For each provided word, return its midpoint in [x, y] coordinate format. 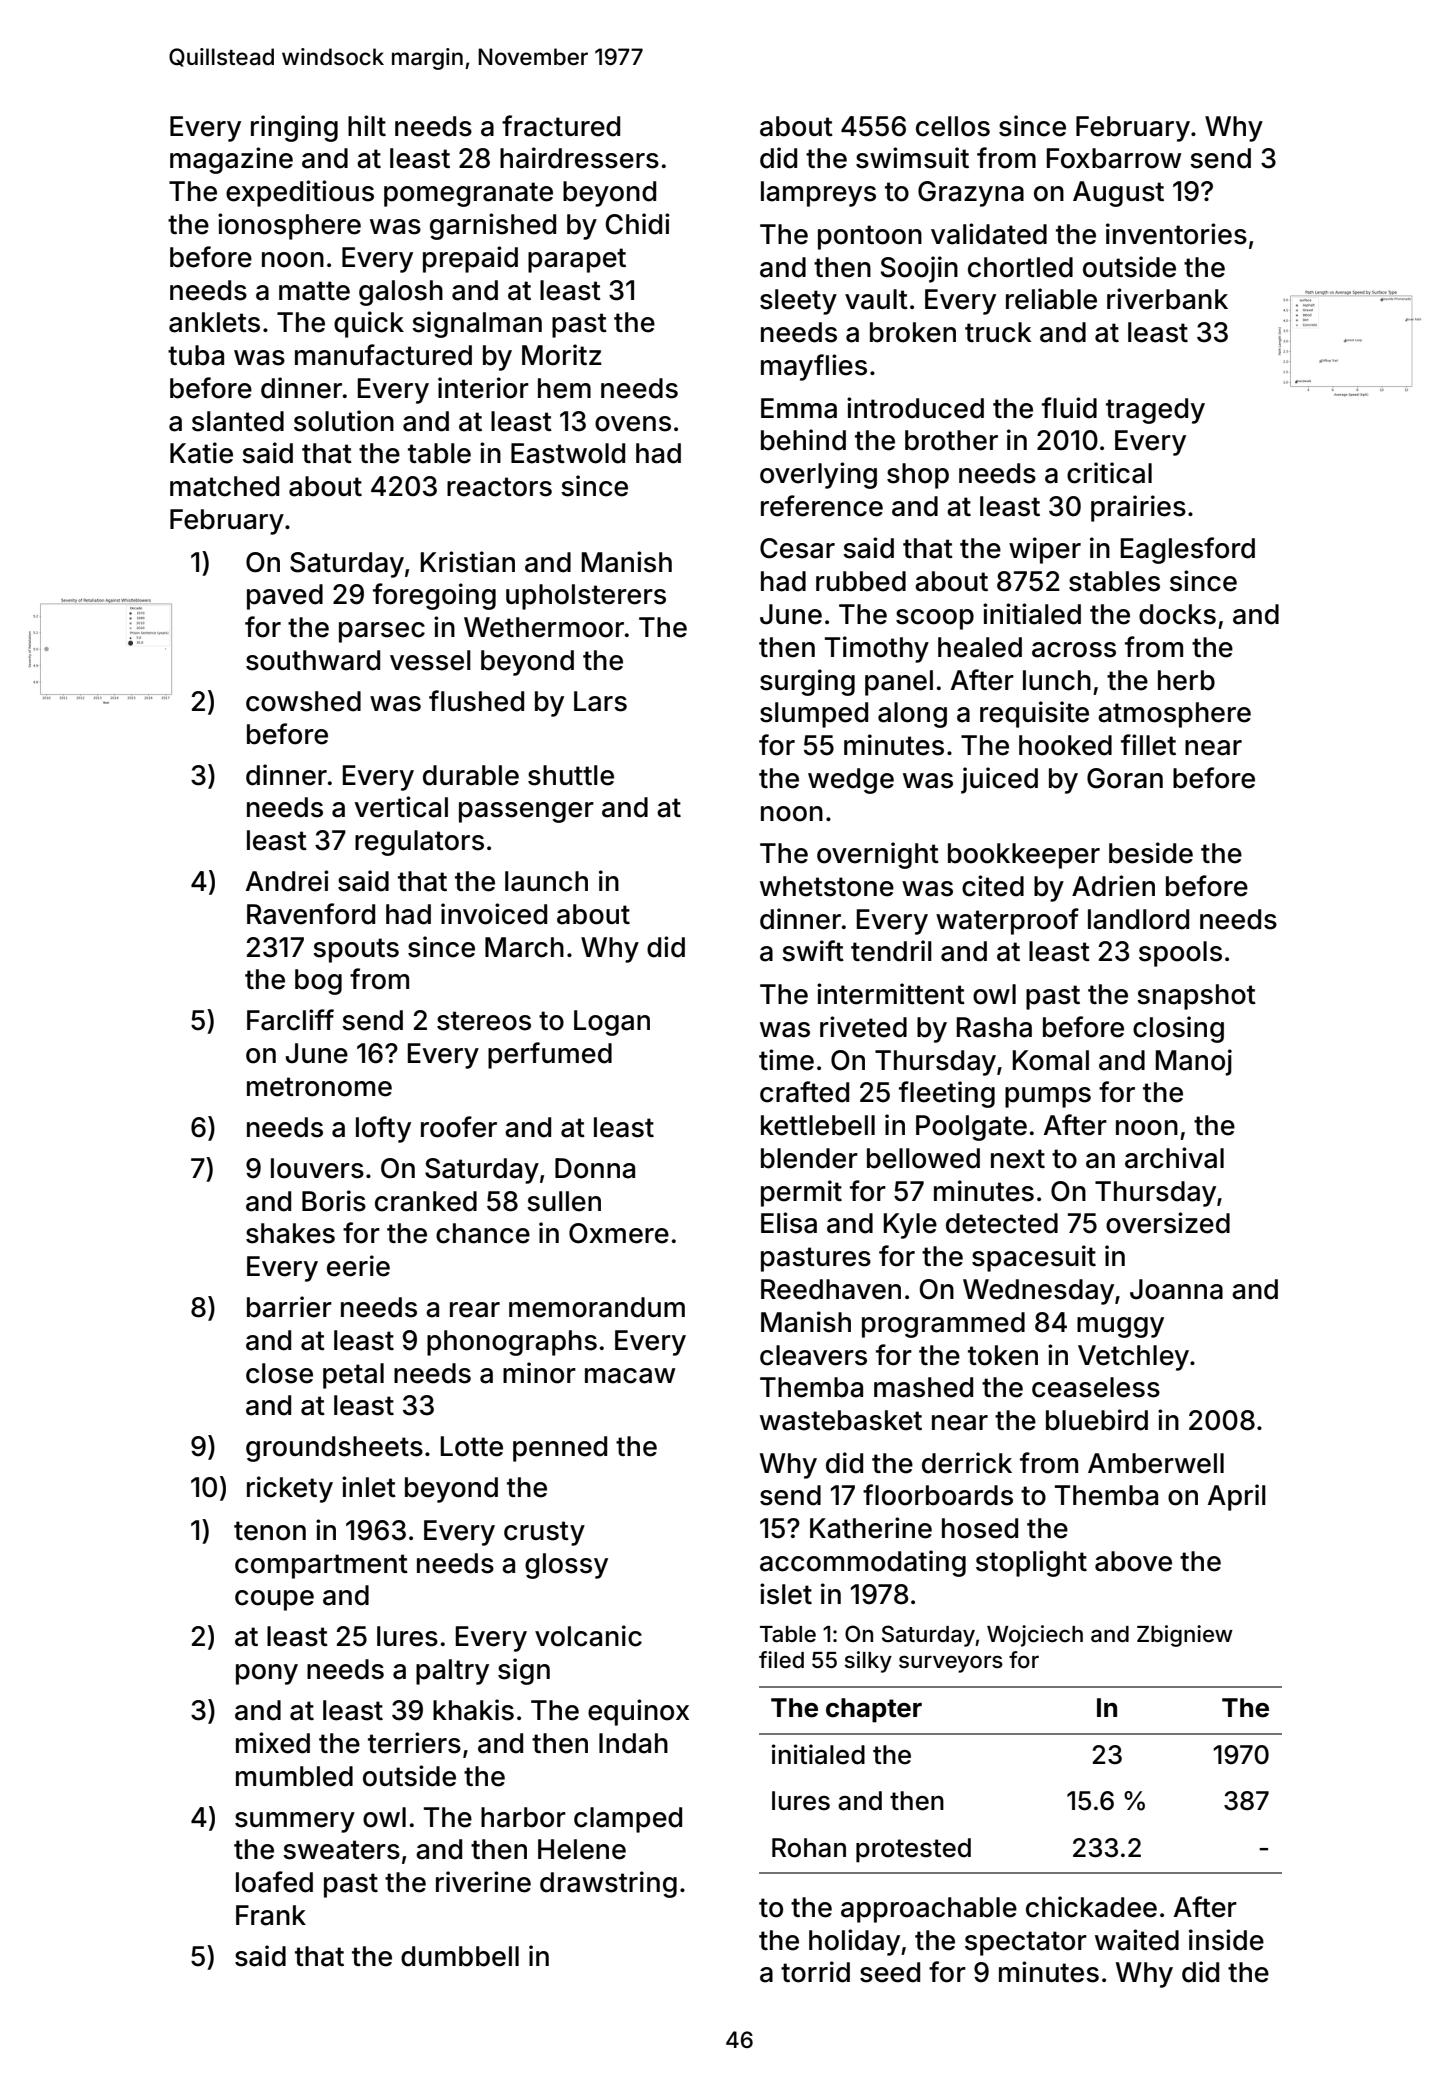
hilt [367, 125]
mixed [273, 1743]
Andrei [287, 881]
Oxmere [619, 1233]
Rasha [994, 1027]
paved [285, 597]
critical [1109, 473]
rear [475, 1310]
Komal [1051, 1060]
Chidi [638, 224]
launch [546, 881]
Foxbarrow [1114, 158]
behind [803, 440]
